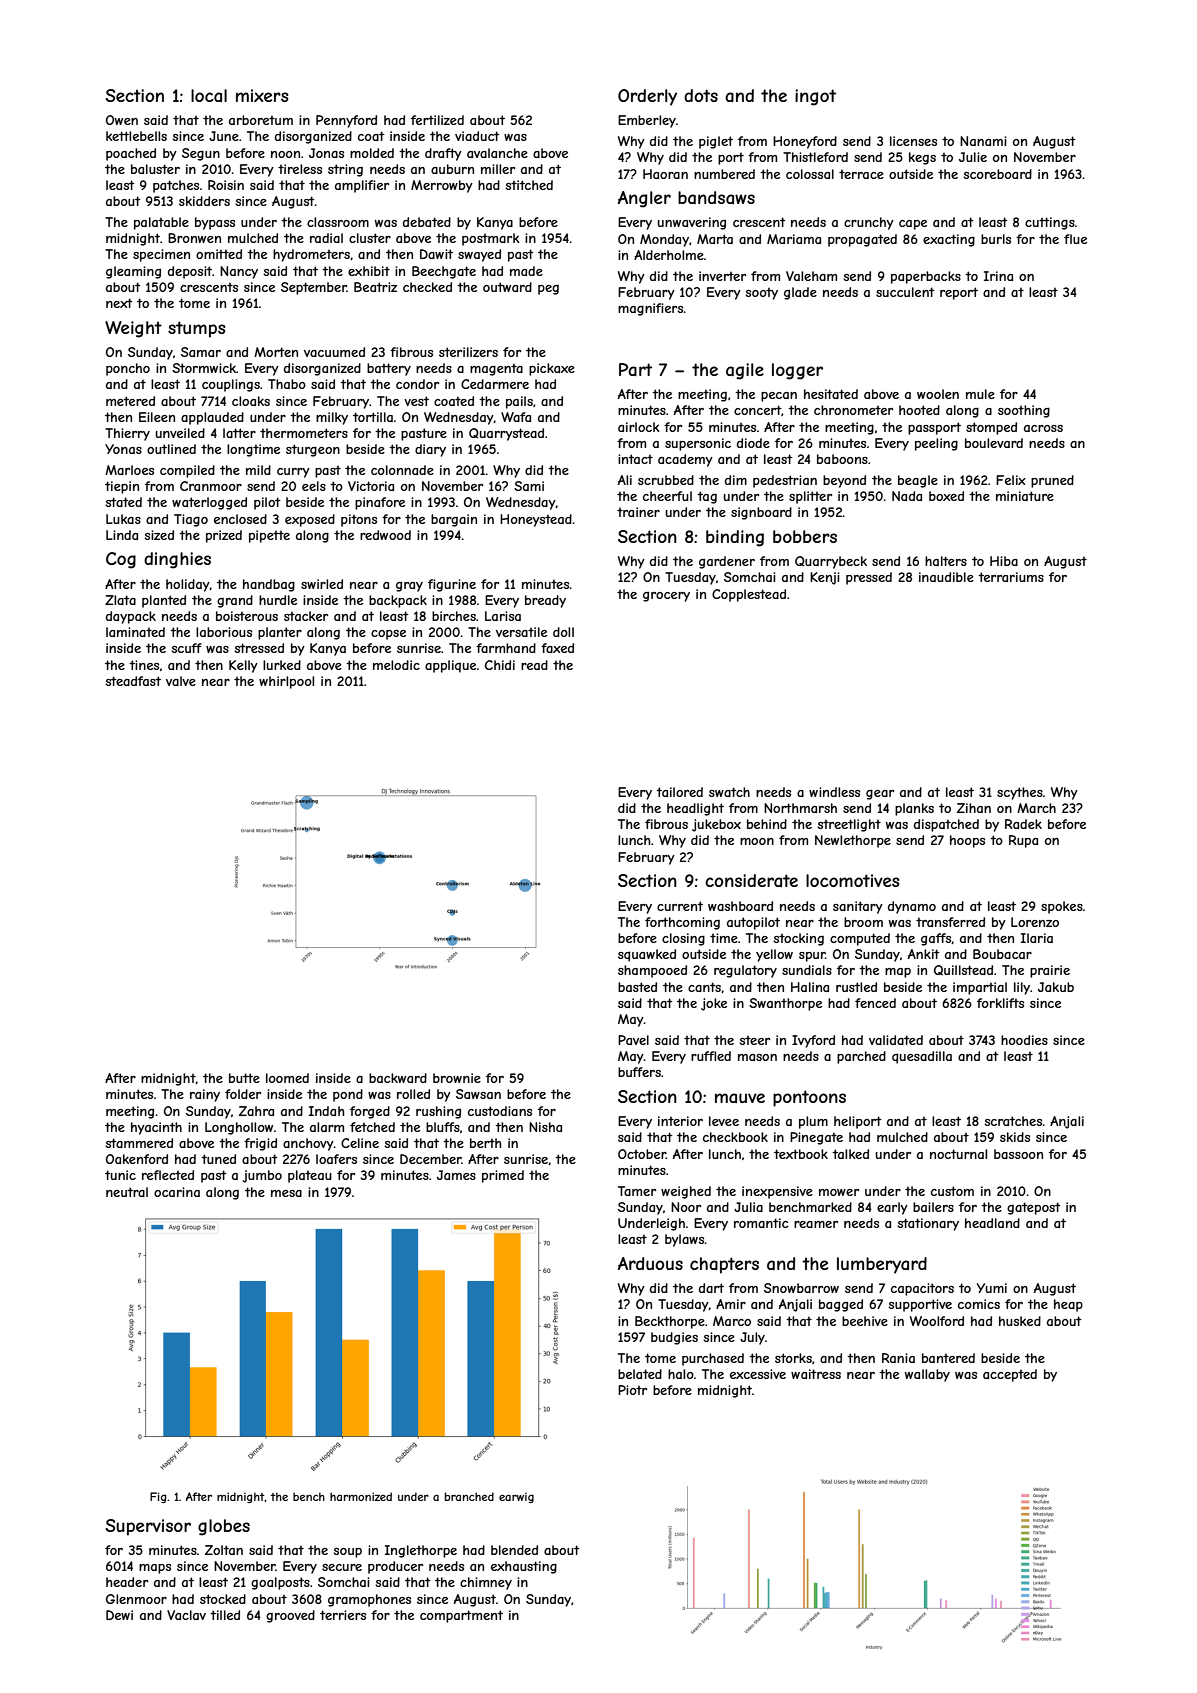 This screenshot has width=1197, height=1693. I want to click on magnifiers, so click(650, 309).
